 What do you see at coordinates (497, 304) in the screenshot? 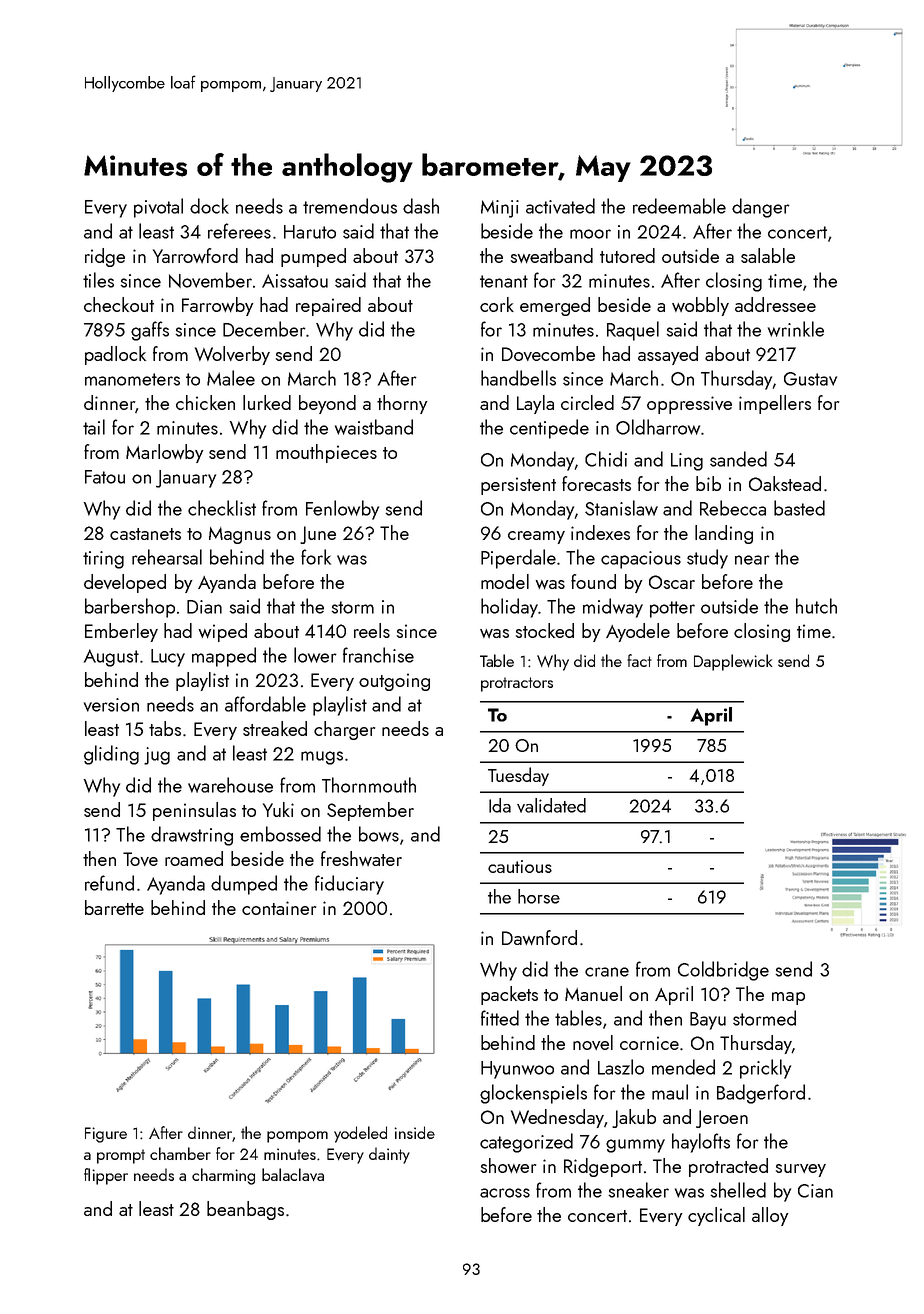
I see `cork` at bounding box center [497, 304].
